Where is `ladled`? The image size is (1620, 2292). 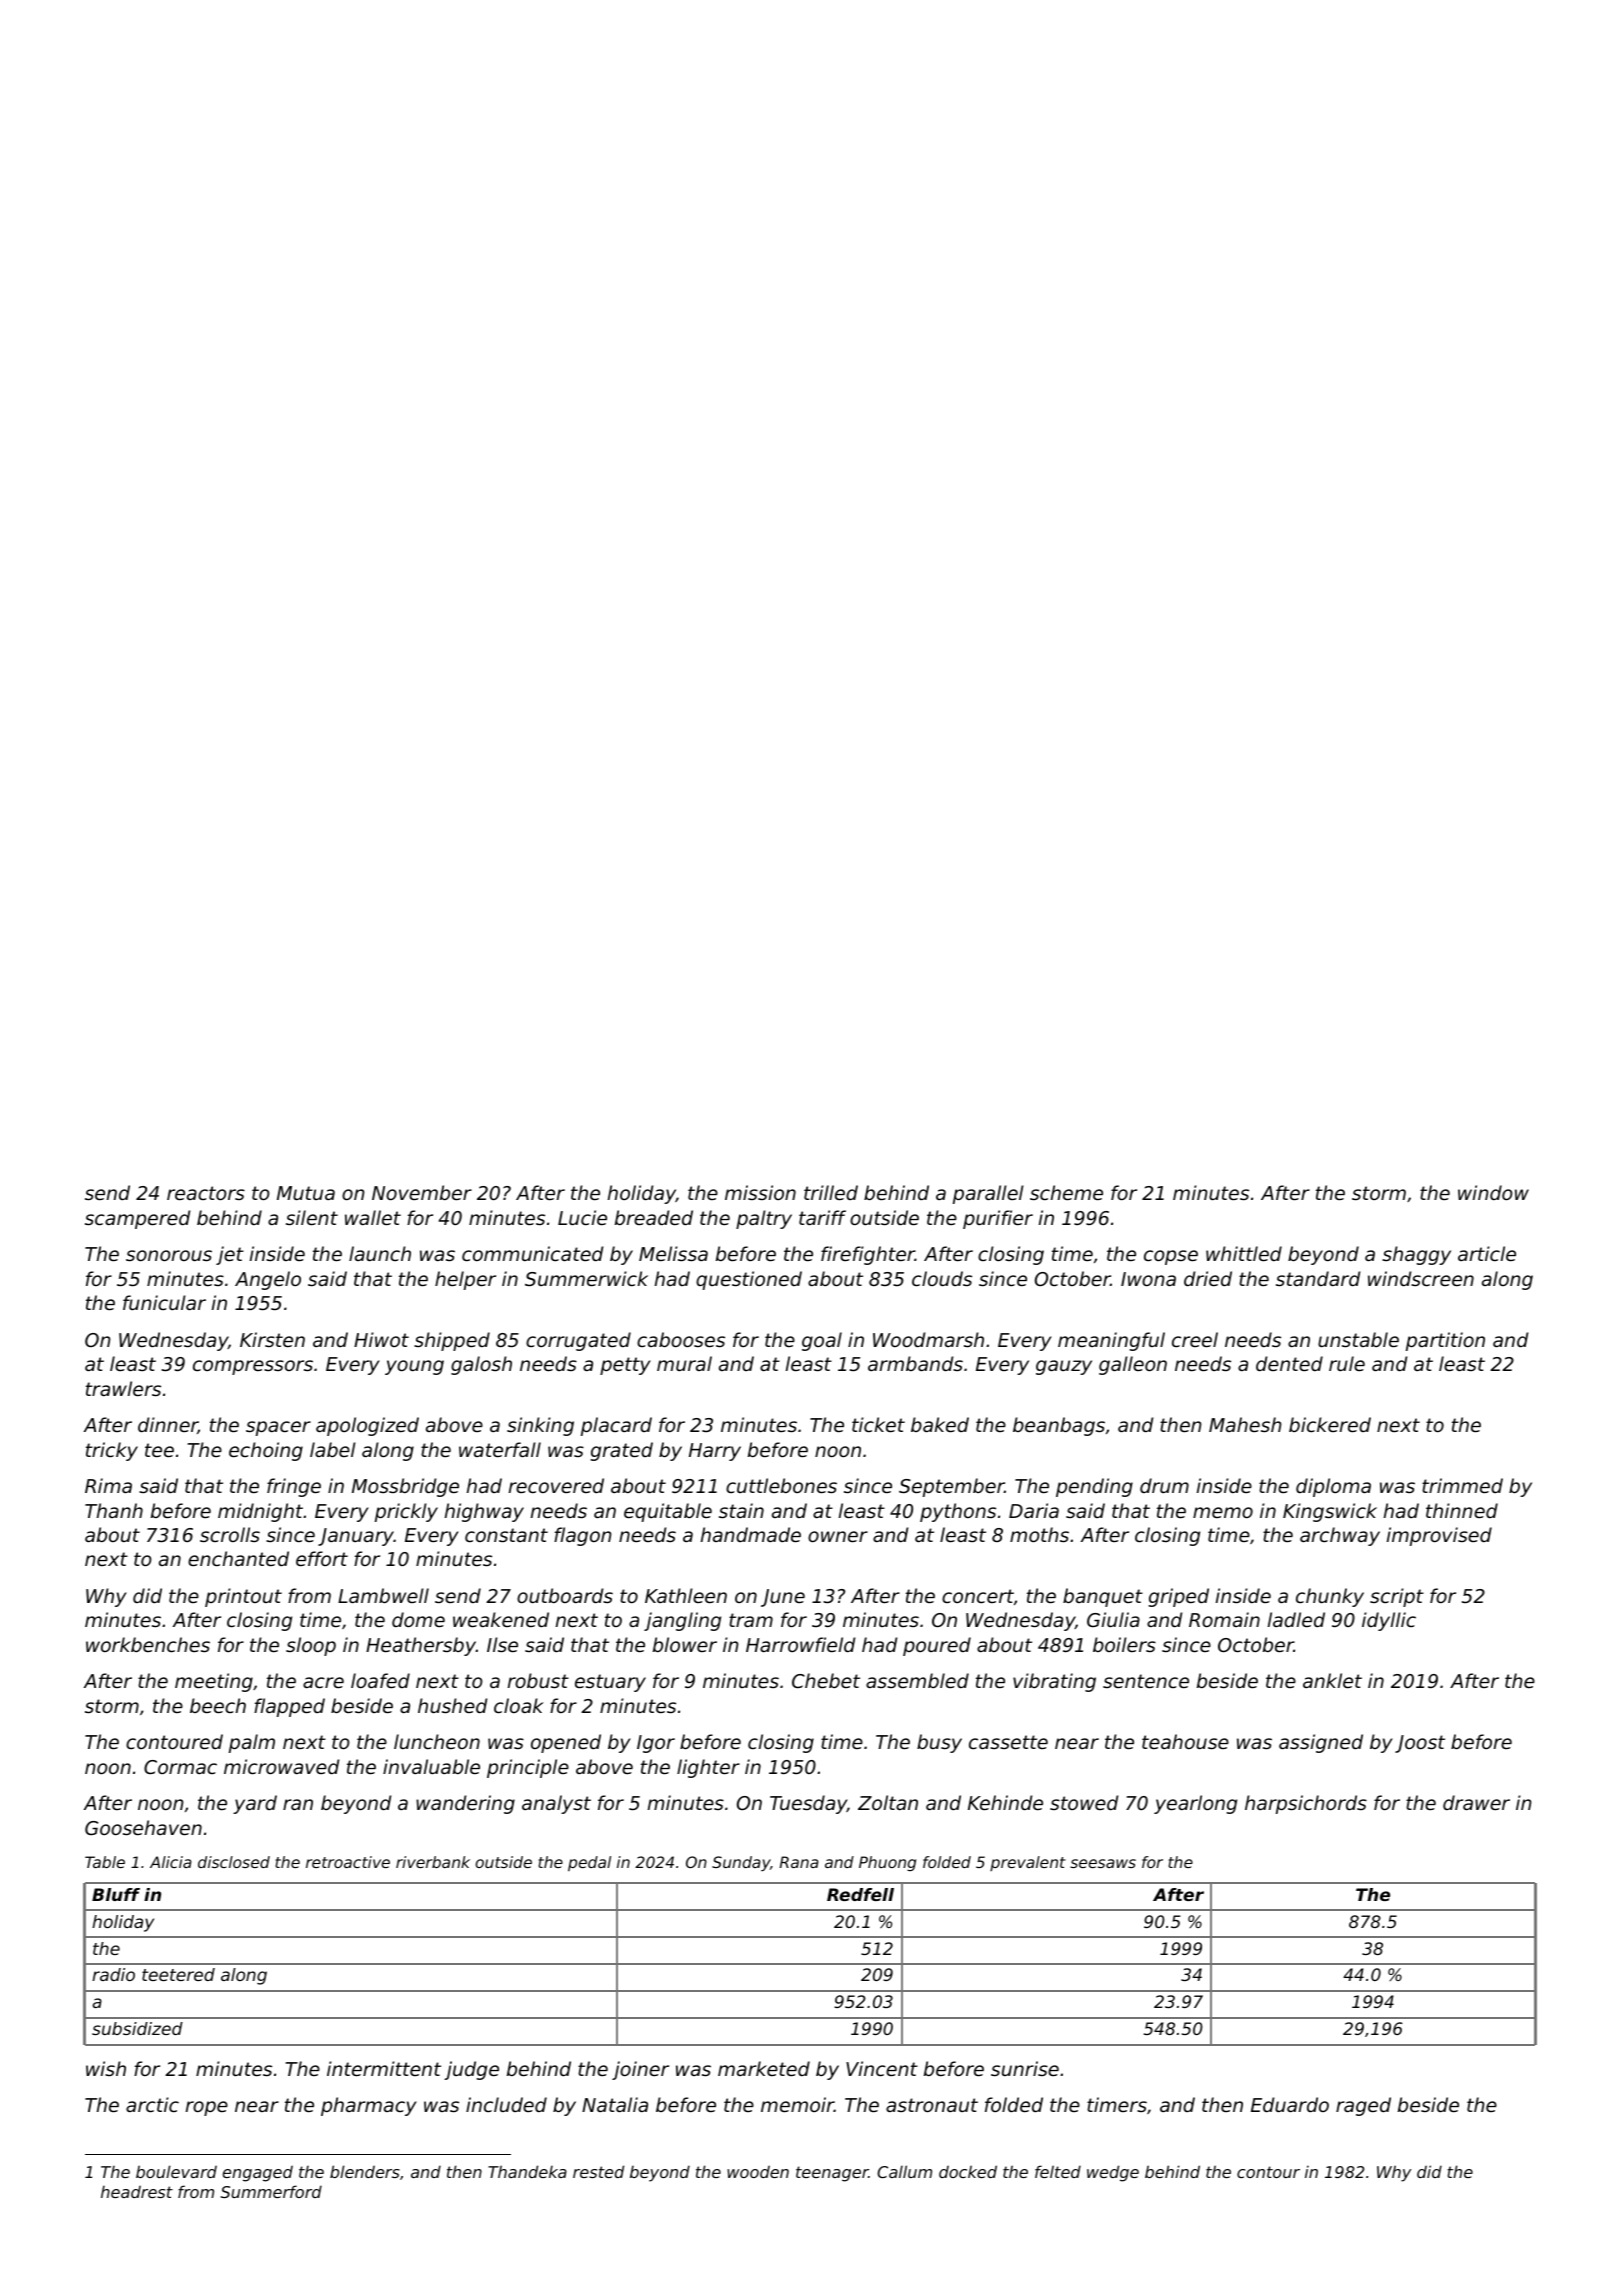 ladled is located at coordinates (1296, 1619).
